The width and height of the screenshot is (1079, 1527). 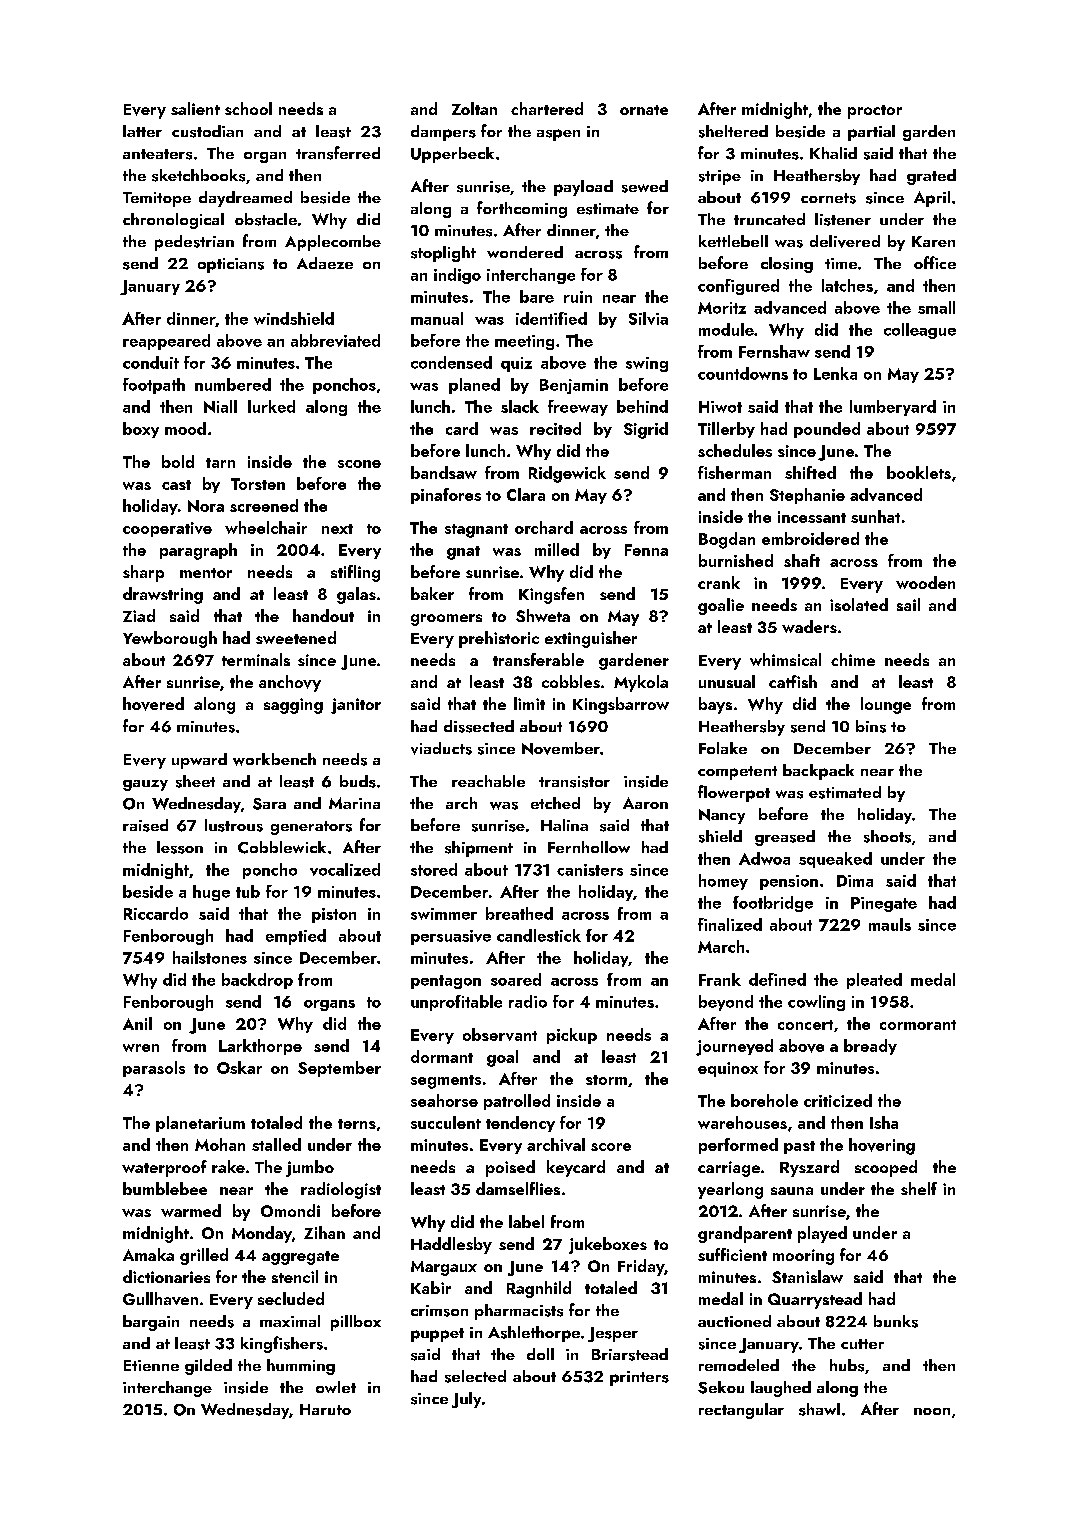 I want to click on next, so click(x=337, y=529).
